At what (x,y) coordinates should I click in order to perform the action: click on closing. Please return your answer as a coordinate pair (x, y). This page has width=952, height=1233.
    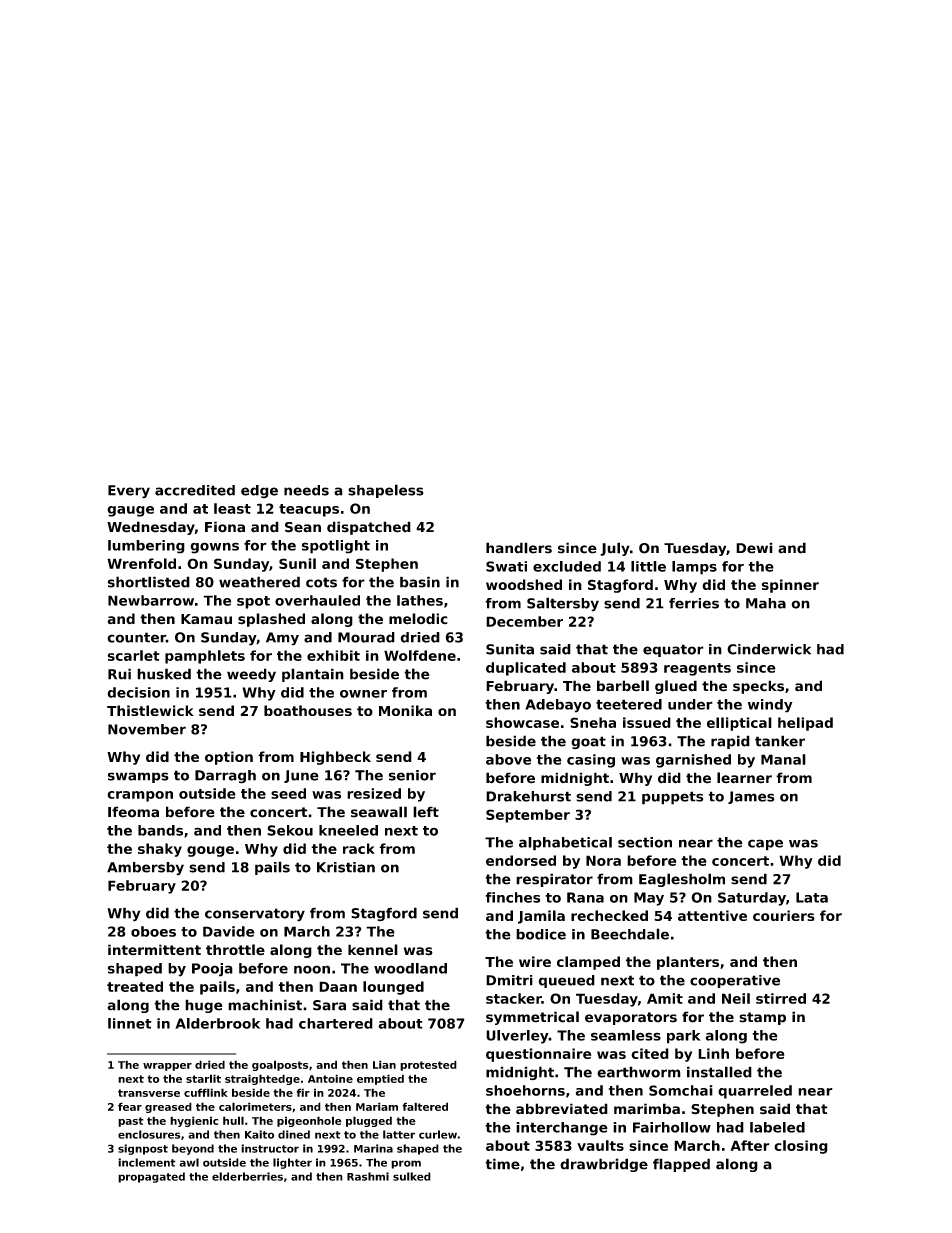
    Looking at the image, I should click on (801, 1147).
